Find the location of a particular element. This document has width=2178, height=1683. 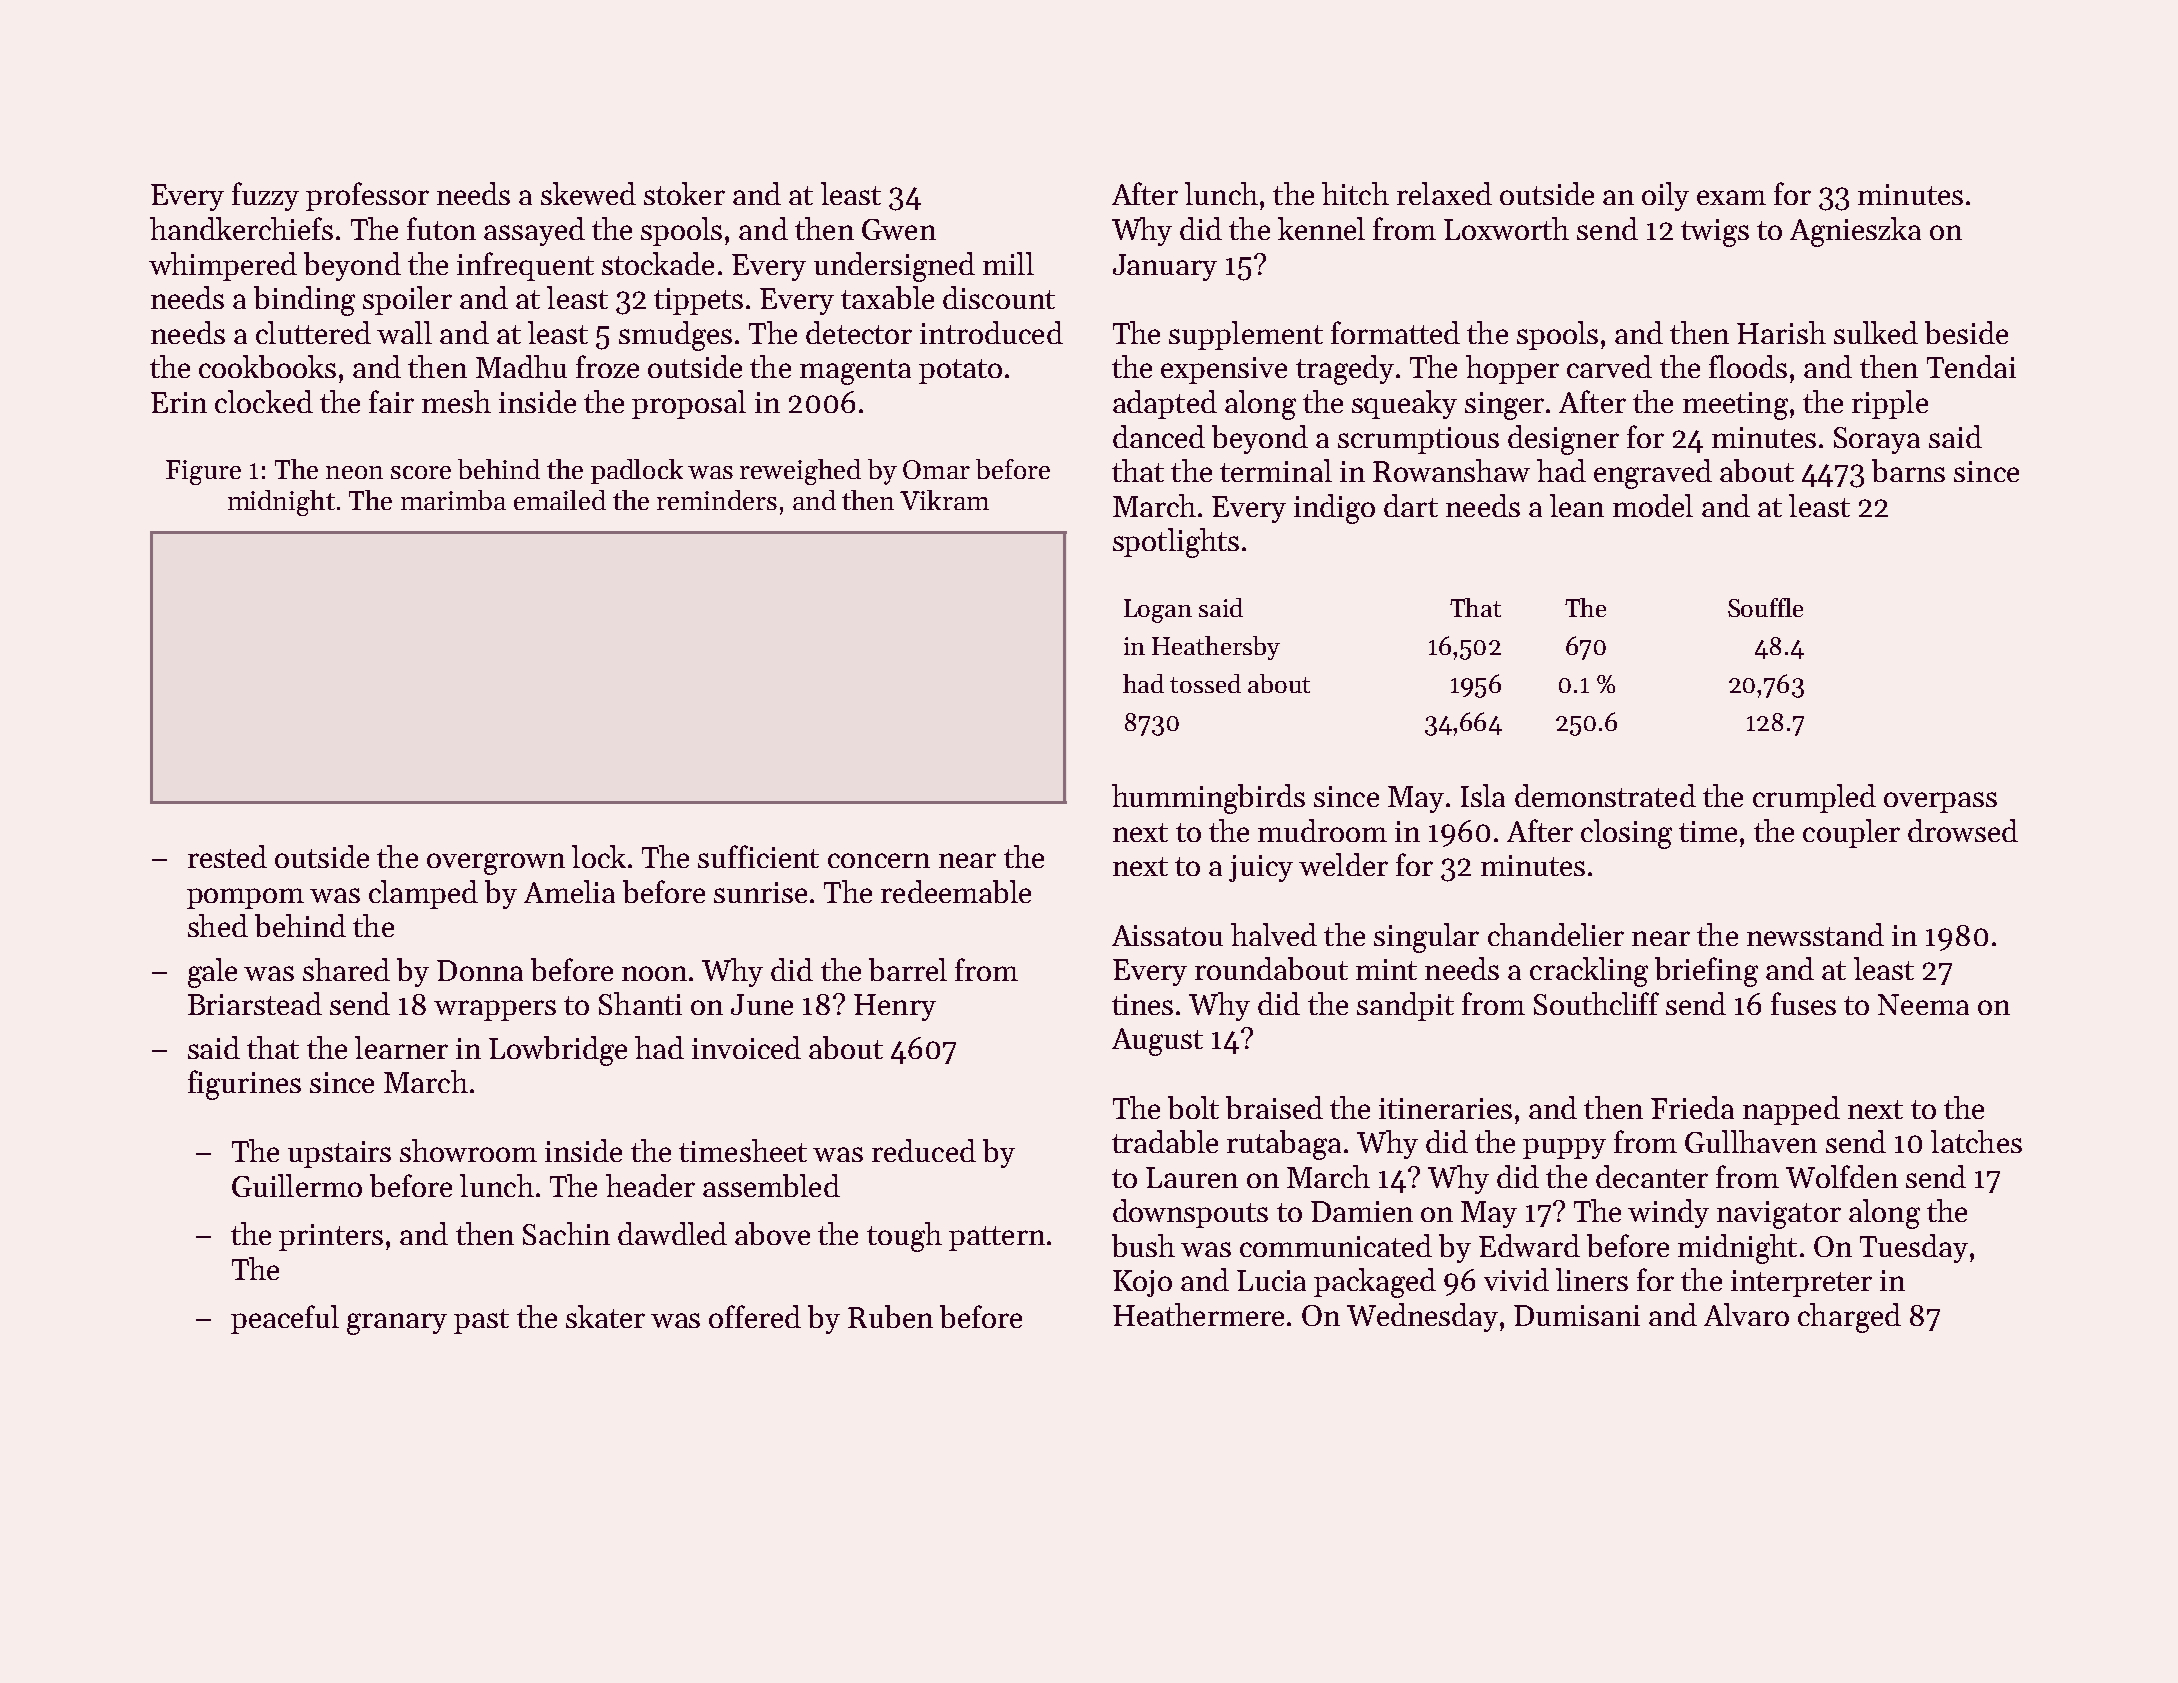

spotlights is located at coordinates (1176, 543).
